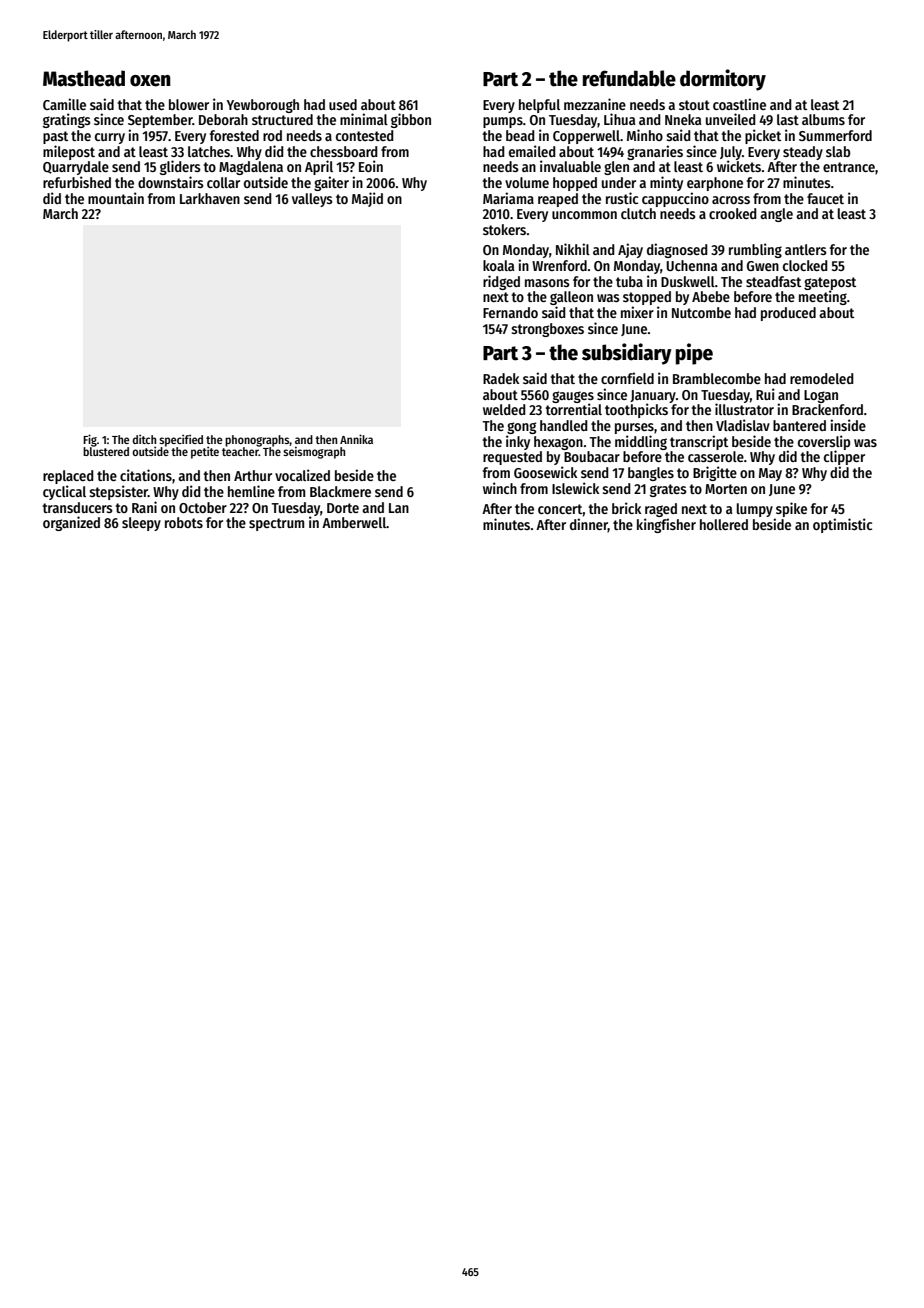  I want to click on Radek, so click(501, 378).
